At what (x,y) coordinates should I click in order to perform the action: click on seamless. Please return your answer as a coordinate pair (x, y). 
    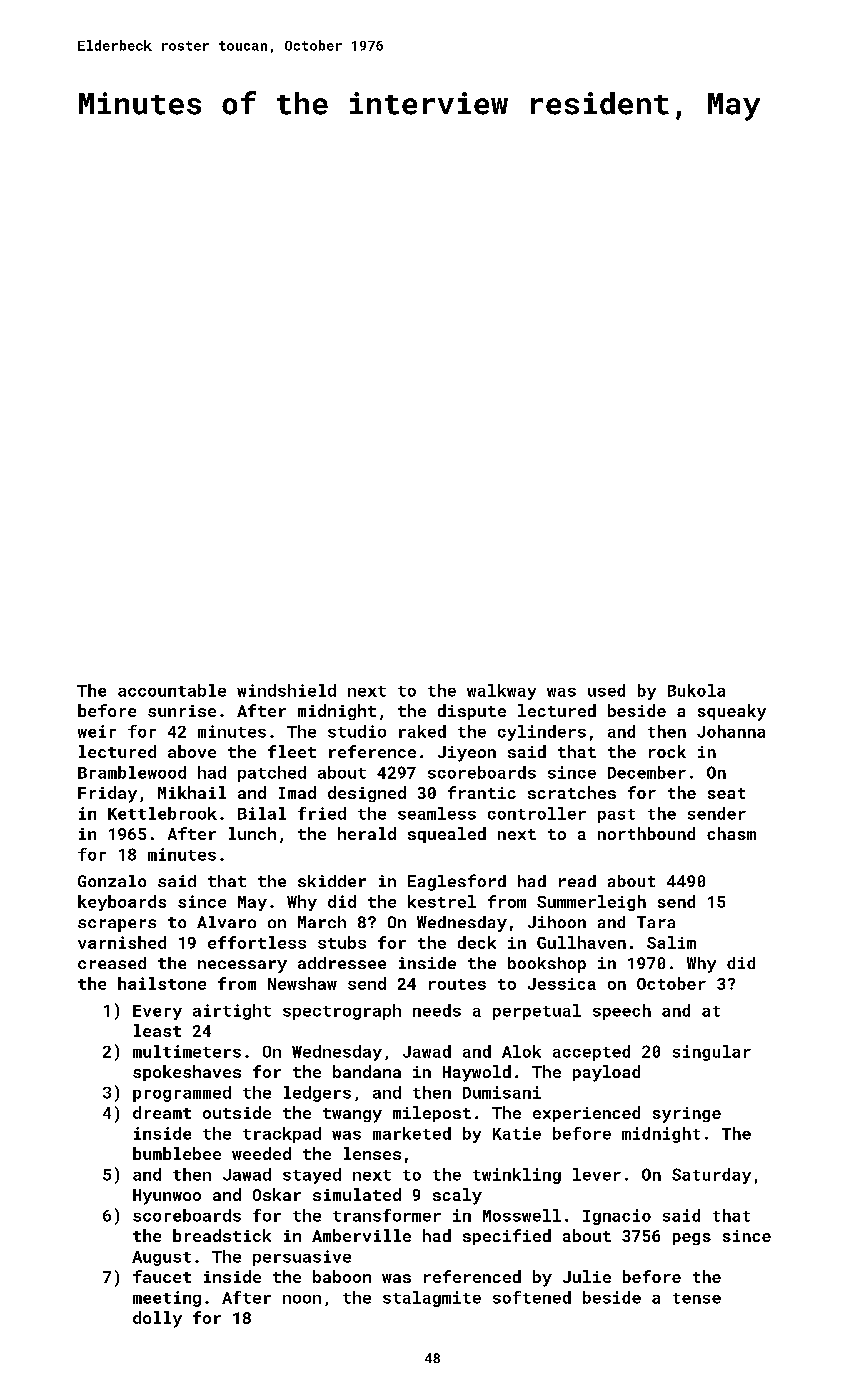
    Looking at the image, I should click on (437, 813).
